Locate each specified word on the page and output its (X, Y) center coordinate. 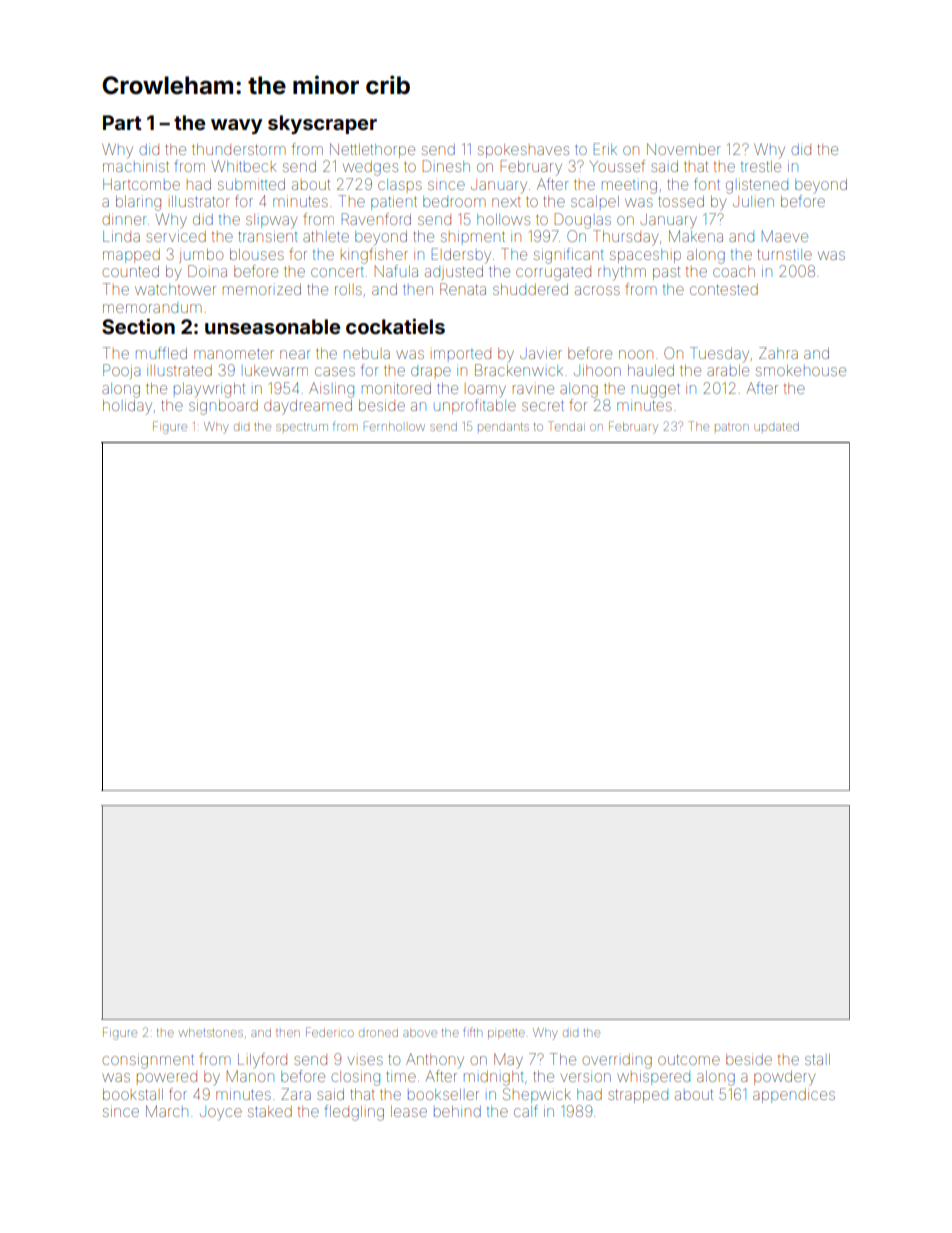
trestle (761, 166)
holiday (127, 407)
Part (122, 122)
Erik (605, 149)
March (167, 1111)
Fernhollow (394, 426)
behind (457, 1111)
